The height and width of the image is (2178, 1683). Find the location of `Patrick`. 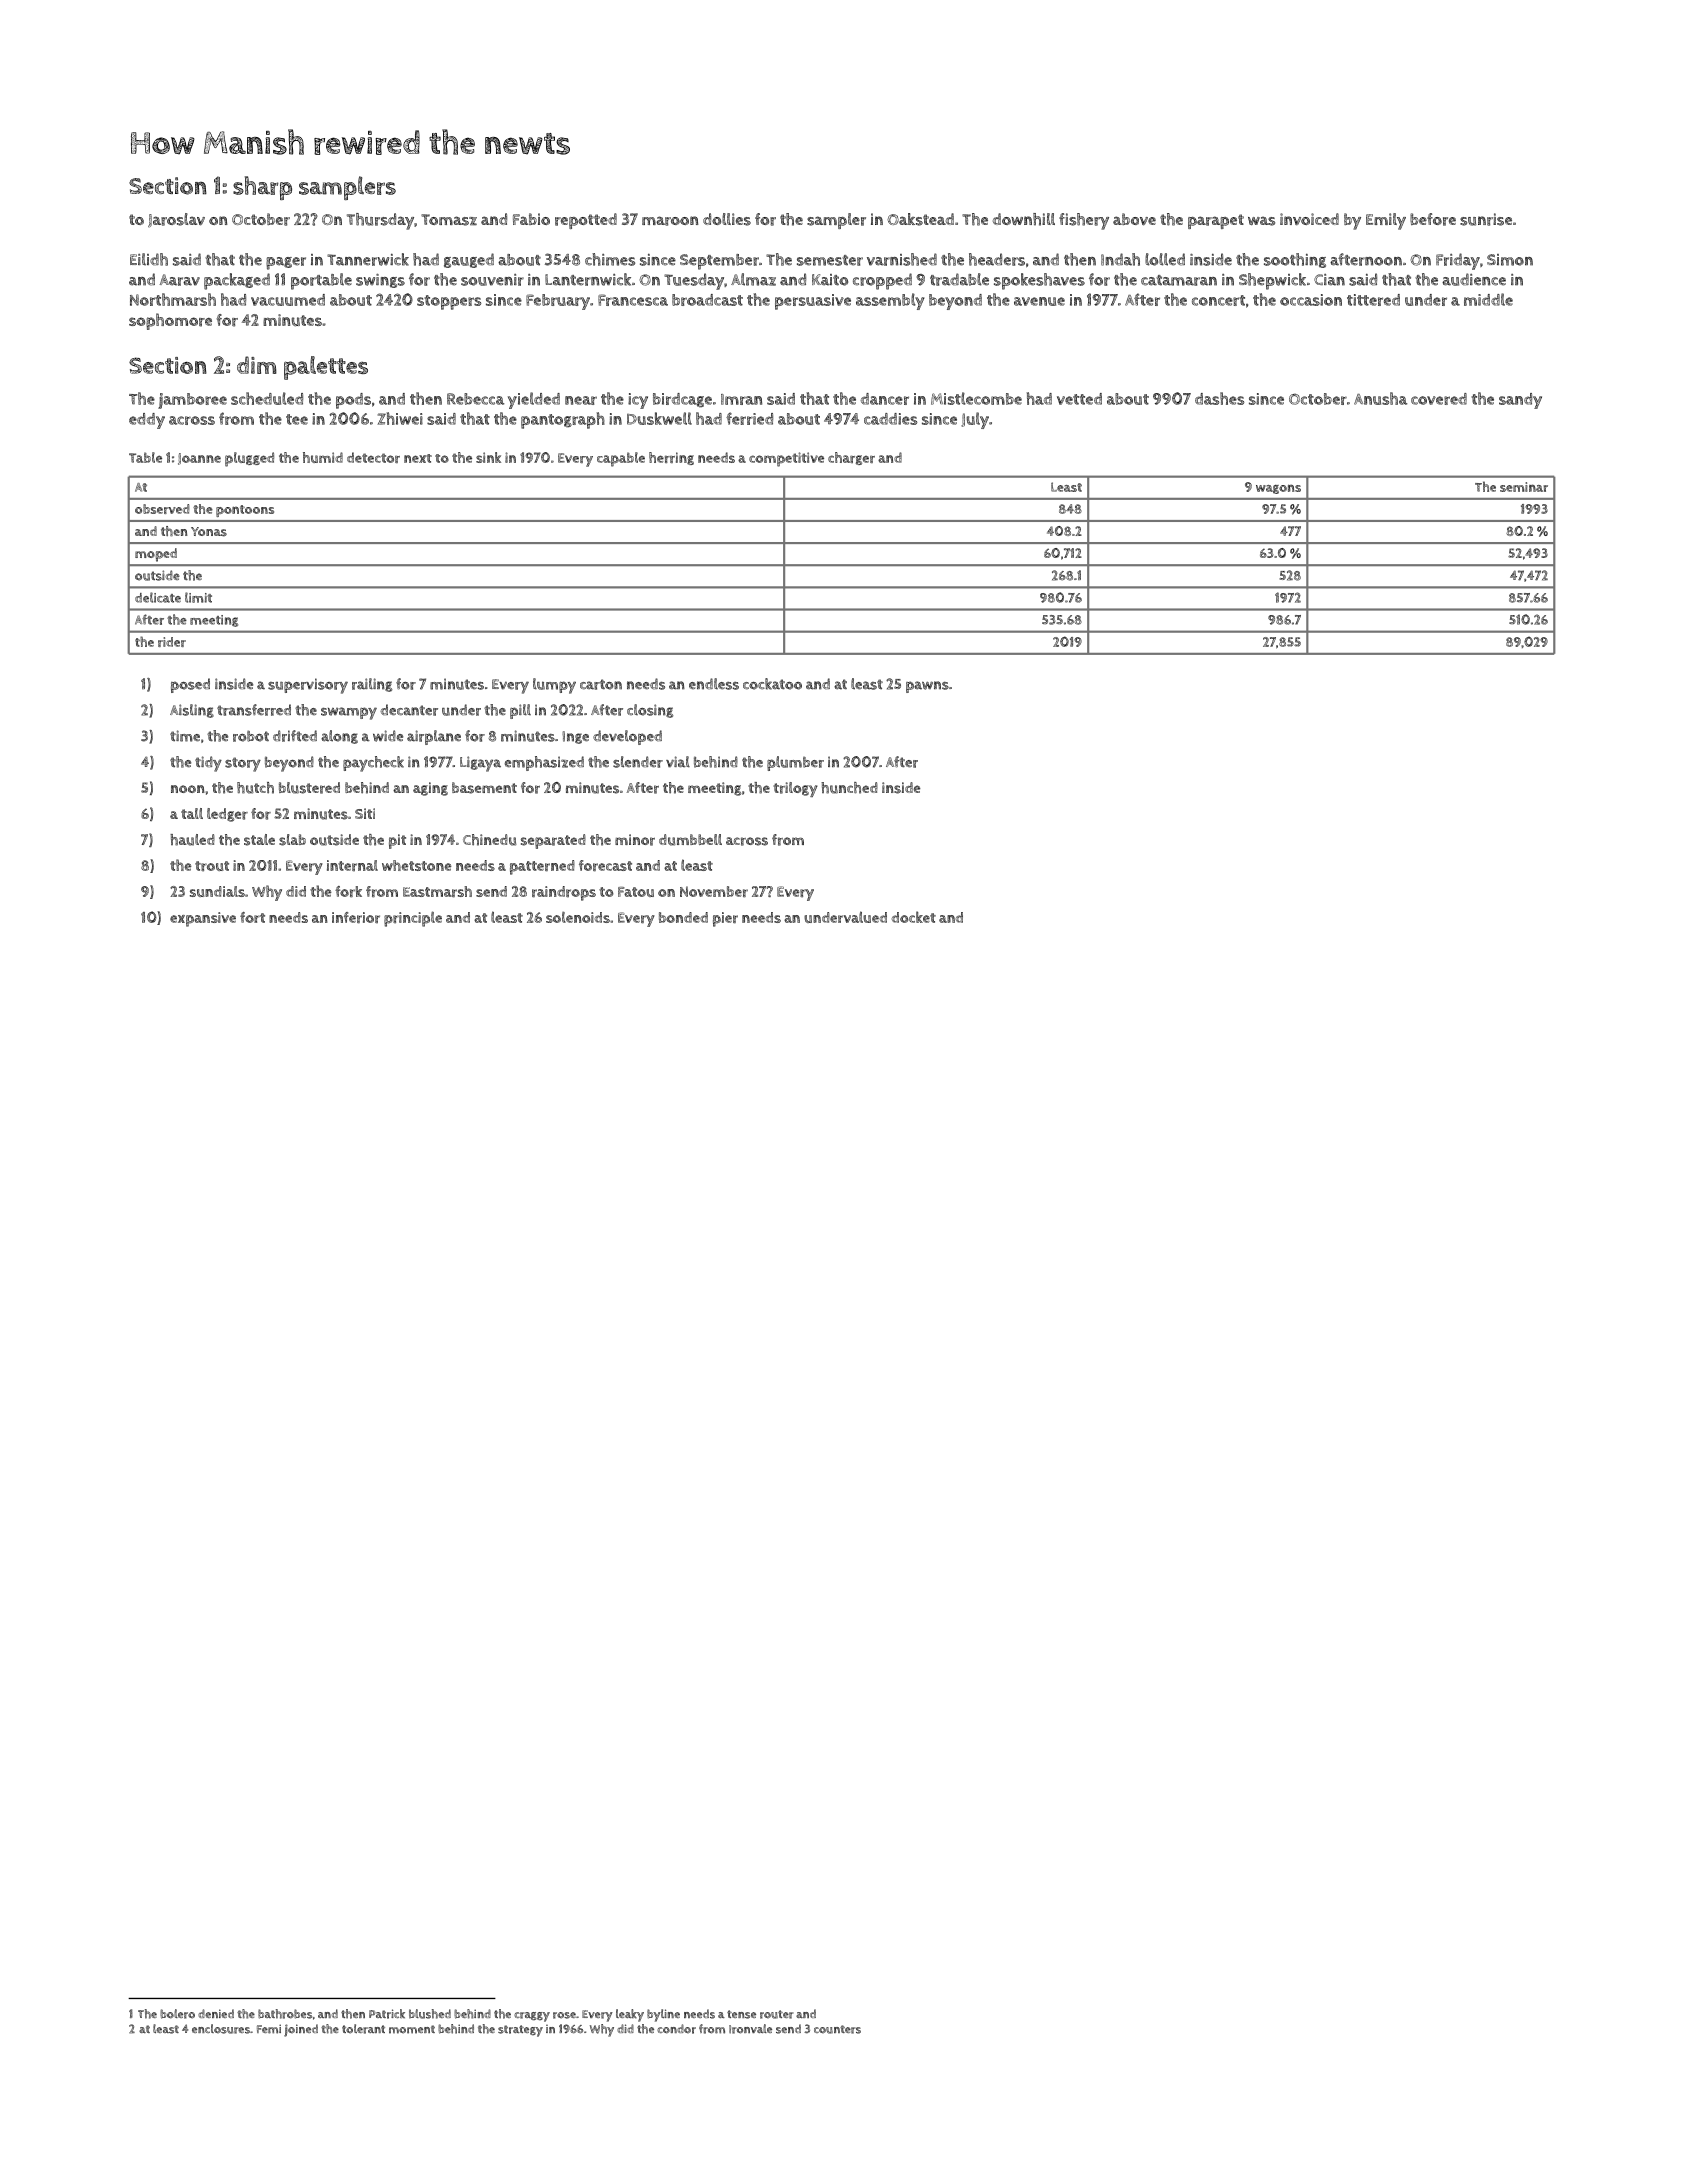

Patrick is located at coordinates (387, 2014).
